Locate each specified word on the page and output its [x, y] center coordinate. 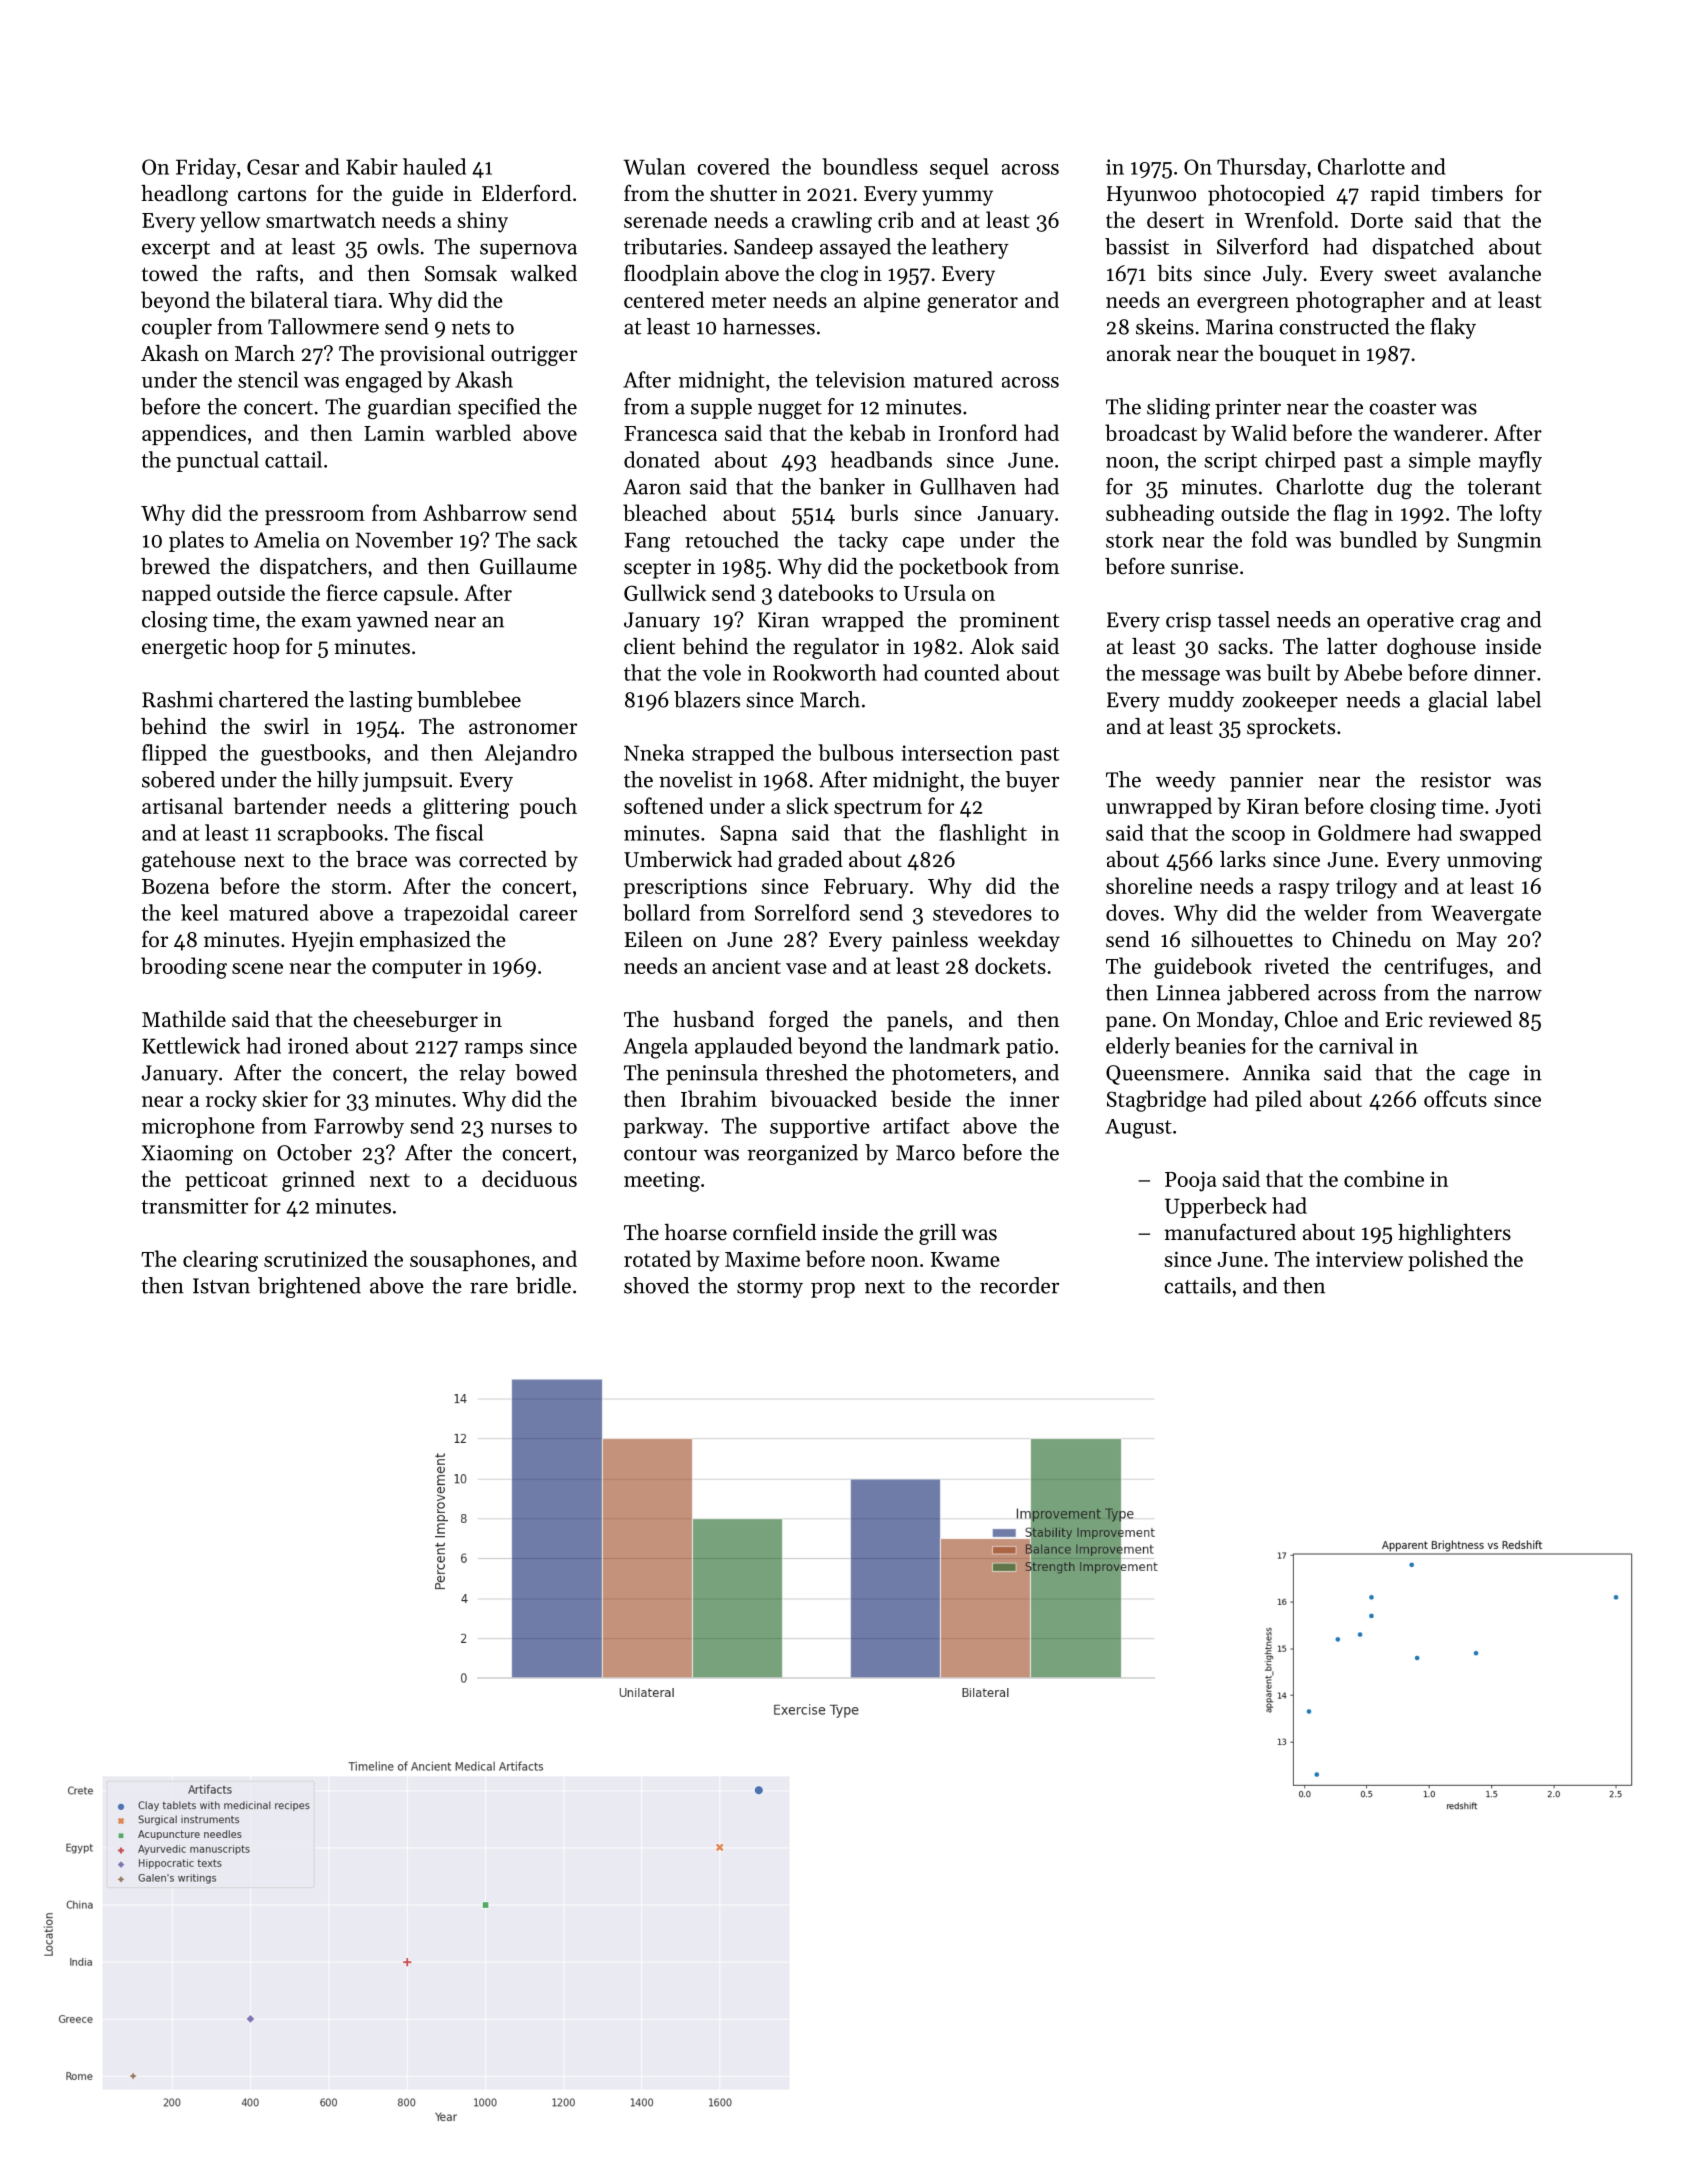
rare [489, 1288]
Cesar [273, 167]
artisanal [182, 805]
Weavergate [1486, 915]
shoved [656, 1285]
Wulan [654, 166]
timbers [1467, 193]
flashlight [983, 834]
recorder [1019, 1285]
